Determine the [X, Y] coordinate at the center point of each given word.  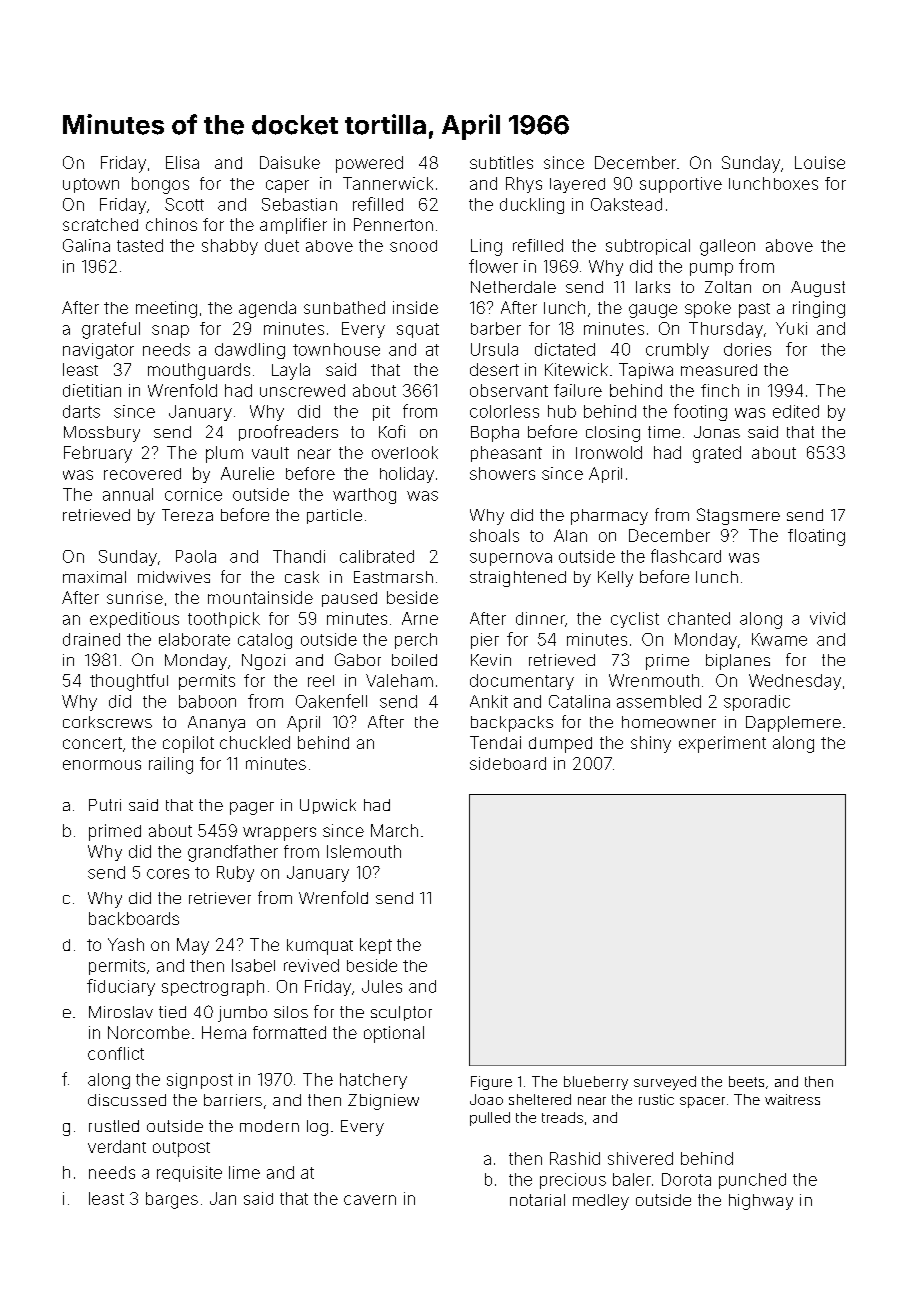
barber [496, 328]
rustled [114, 1126]
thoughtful [129, 682]
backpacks [512, 724]
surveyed [665, 1083]
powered [369, 164]
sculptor [401, 1013]
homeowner [669, 722]
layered [577, 185]
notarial [537, 1200]
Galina [86, 245]
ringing [819, 309]
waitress [792, 1099]
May [193, 946]
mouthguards [199, 371]
